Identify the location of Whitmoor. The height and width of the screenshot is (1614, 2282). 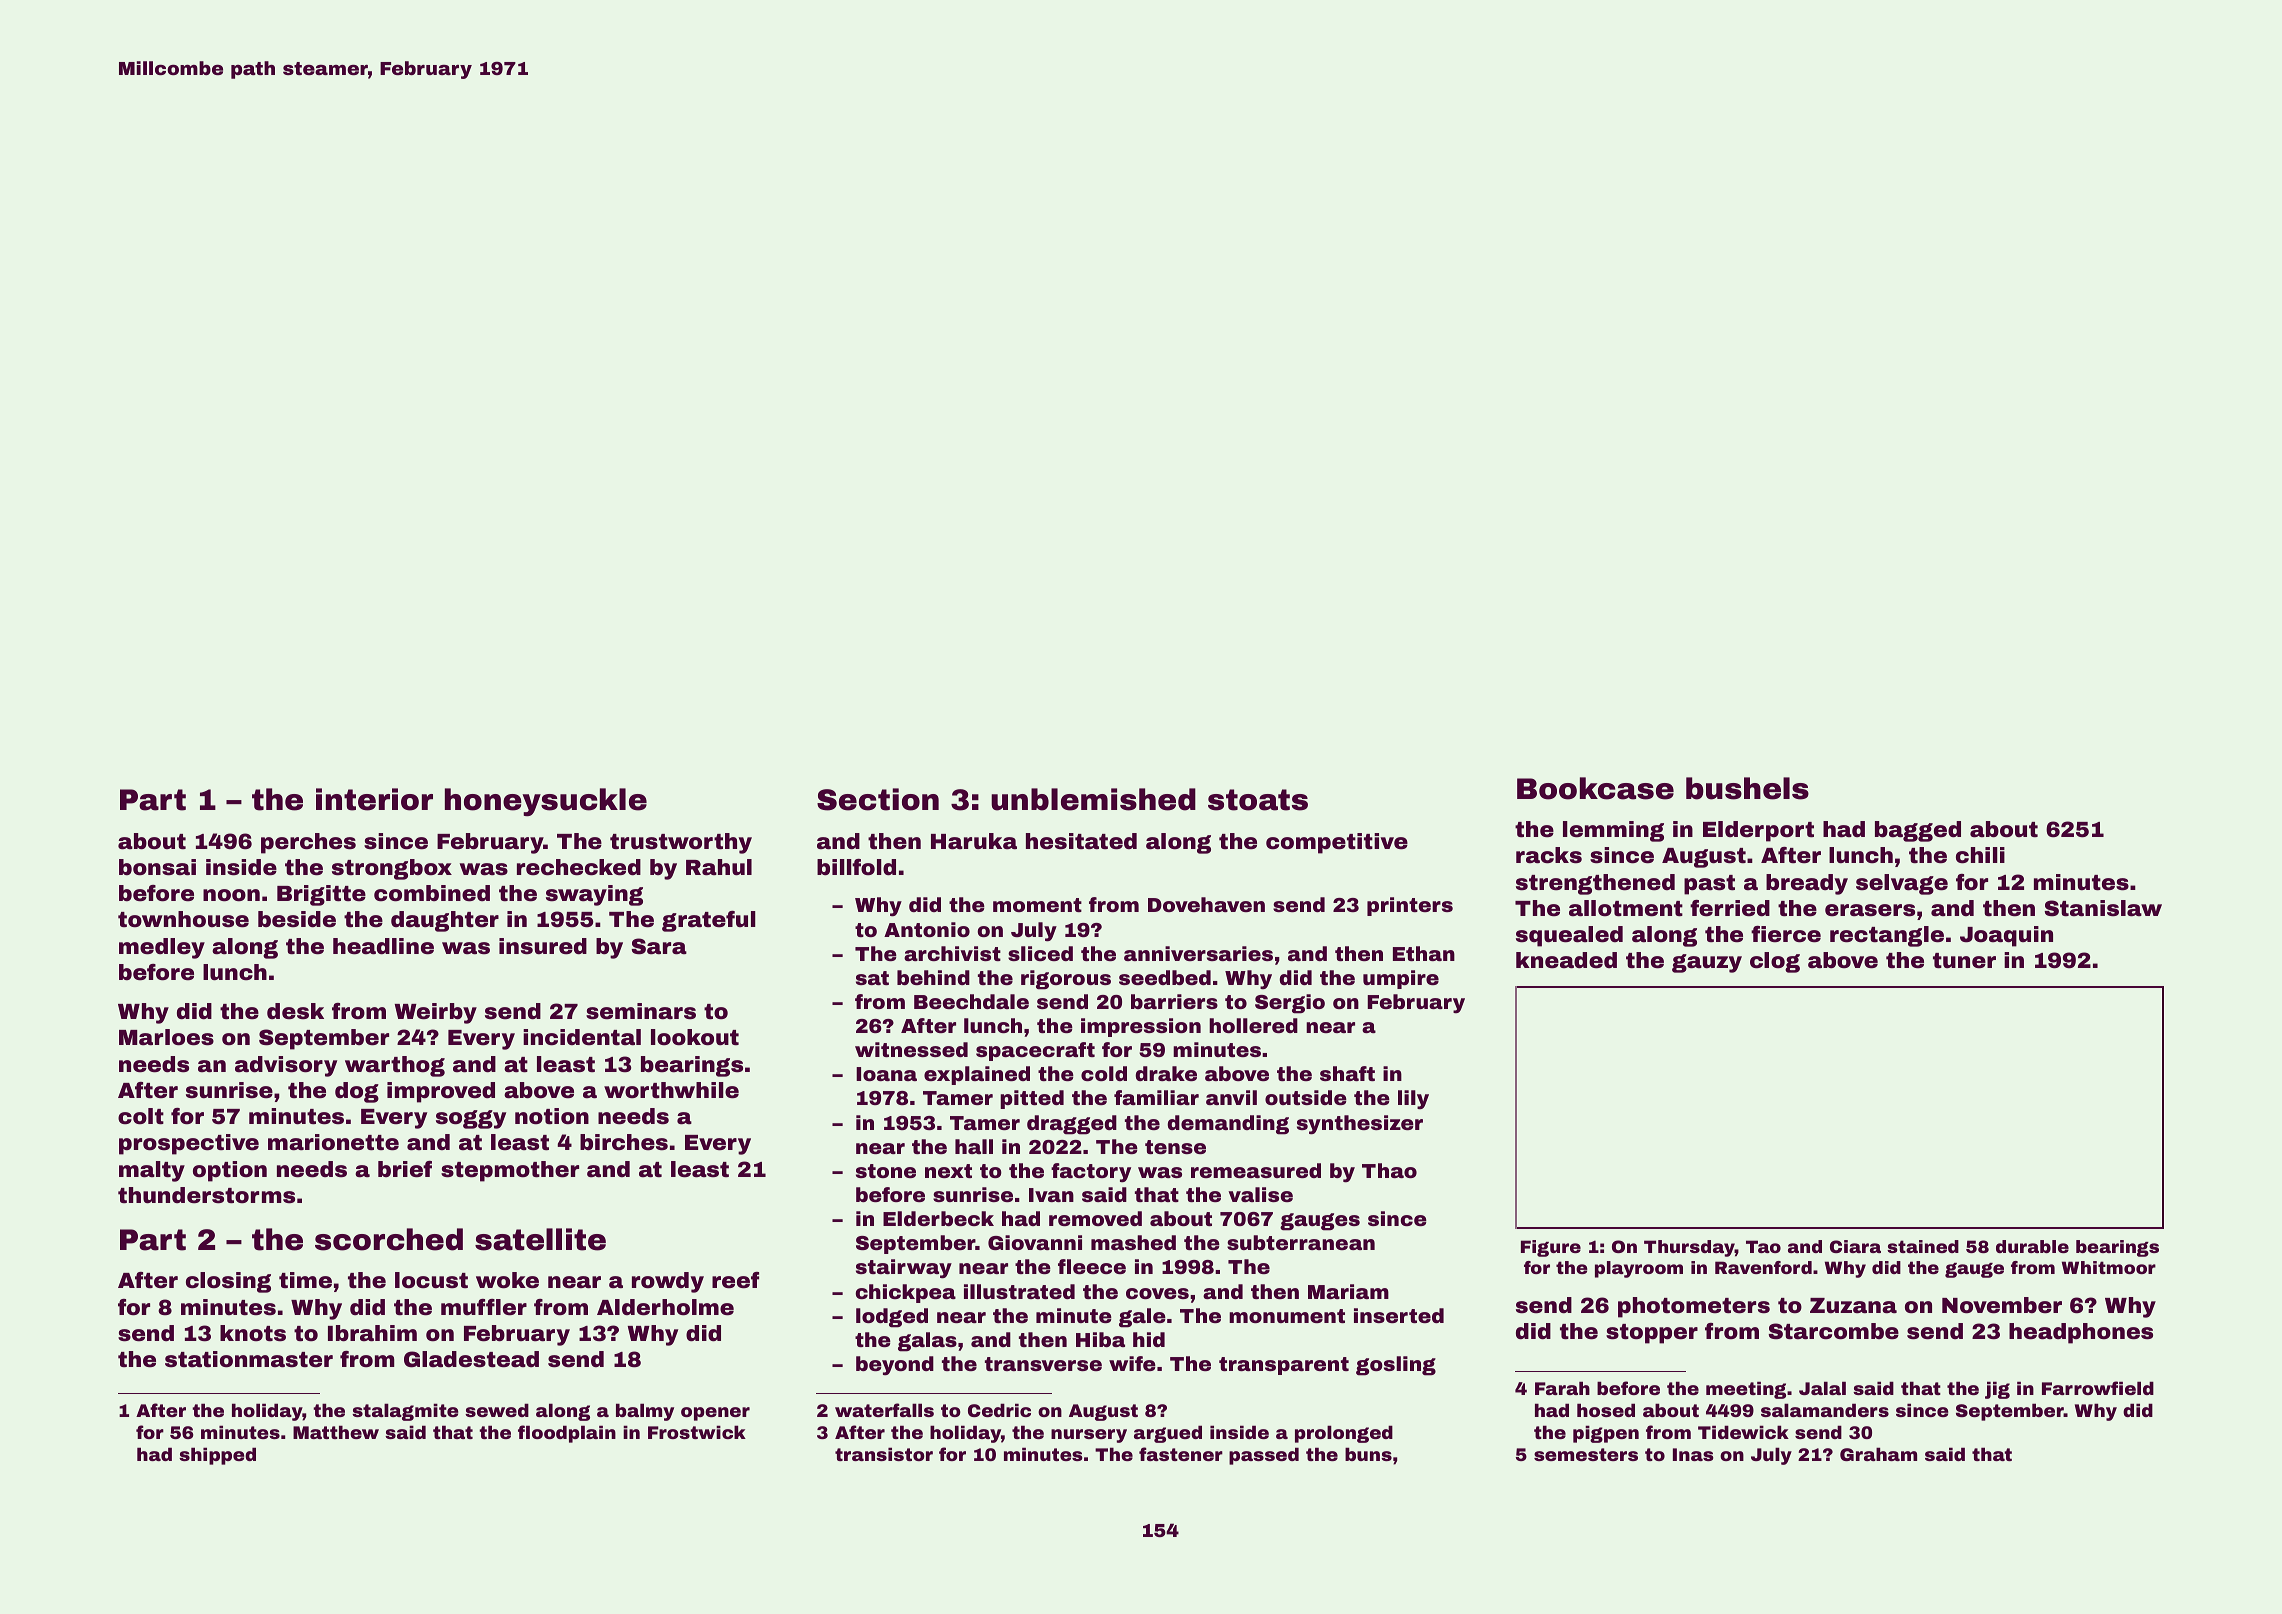
(2109, 1267).
